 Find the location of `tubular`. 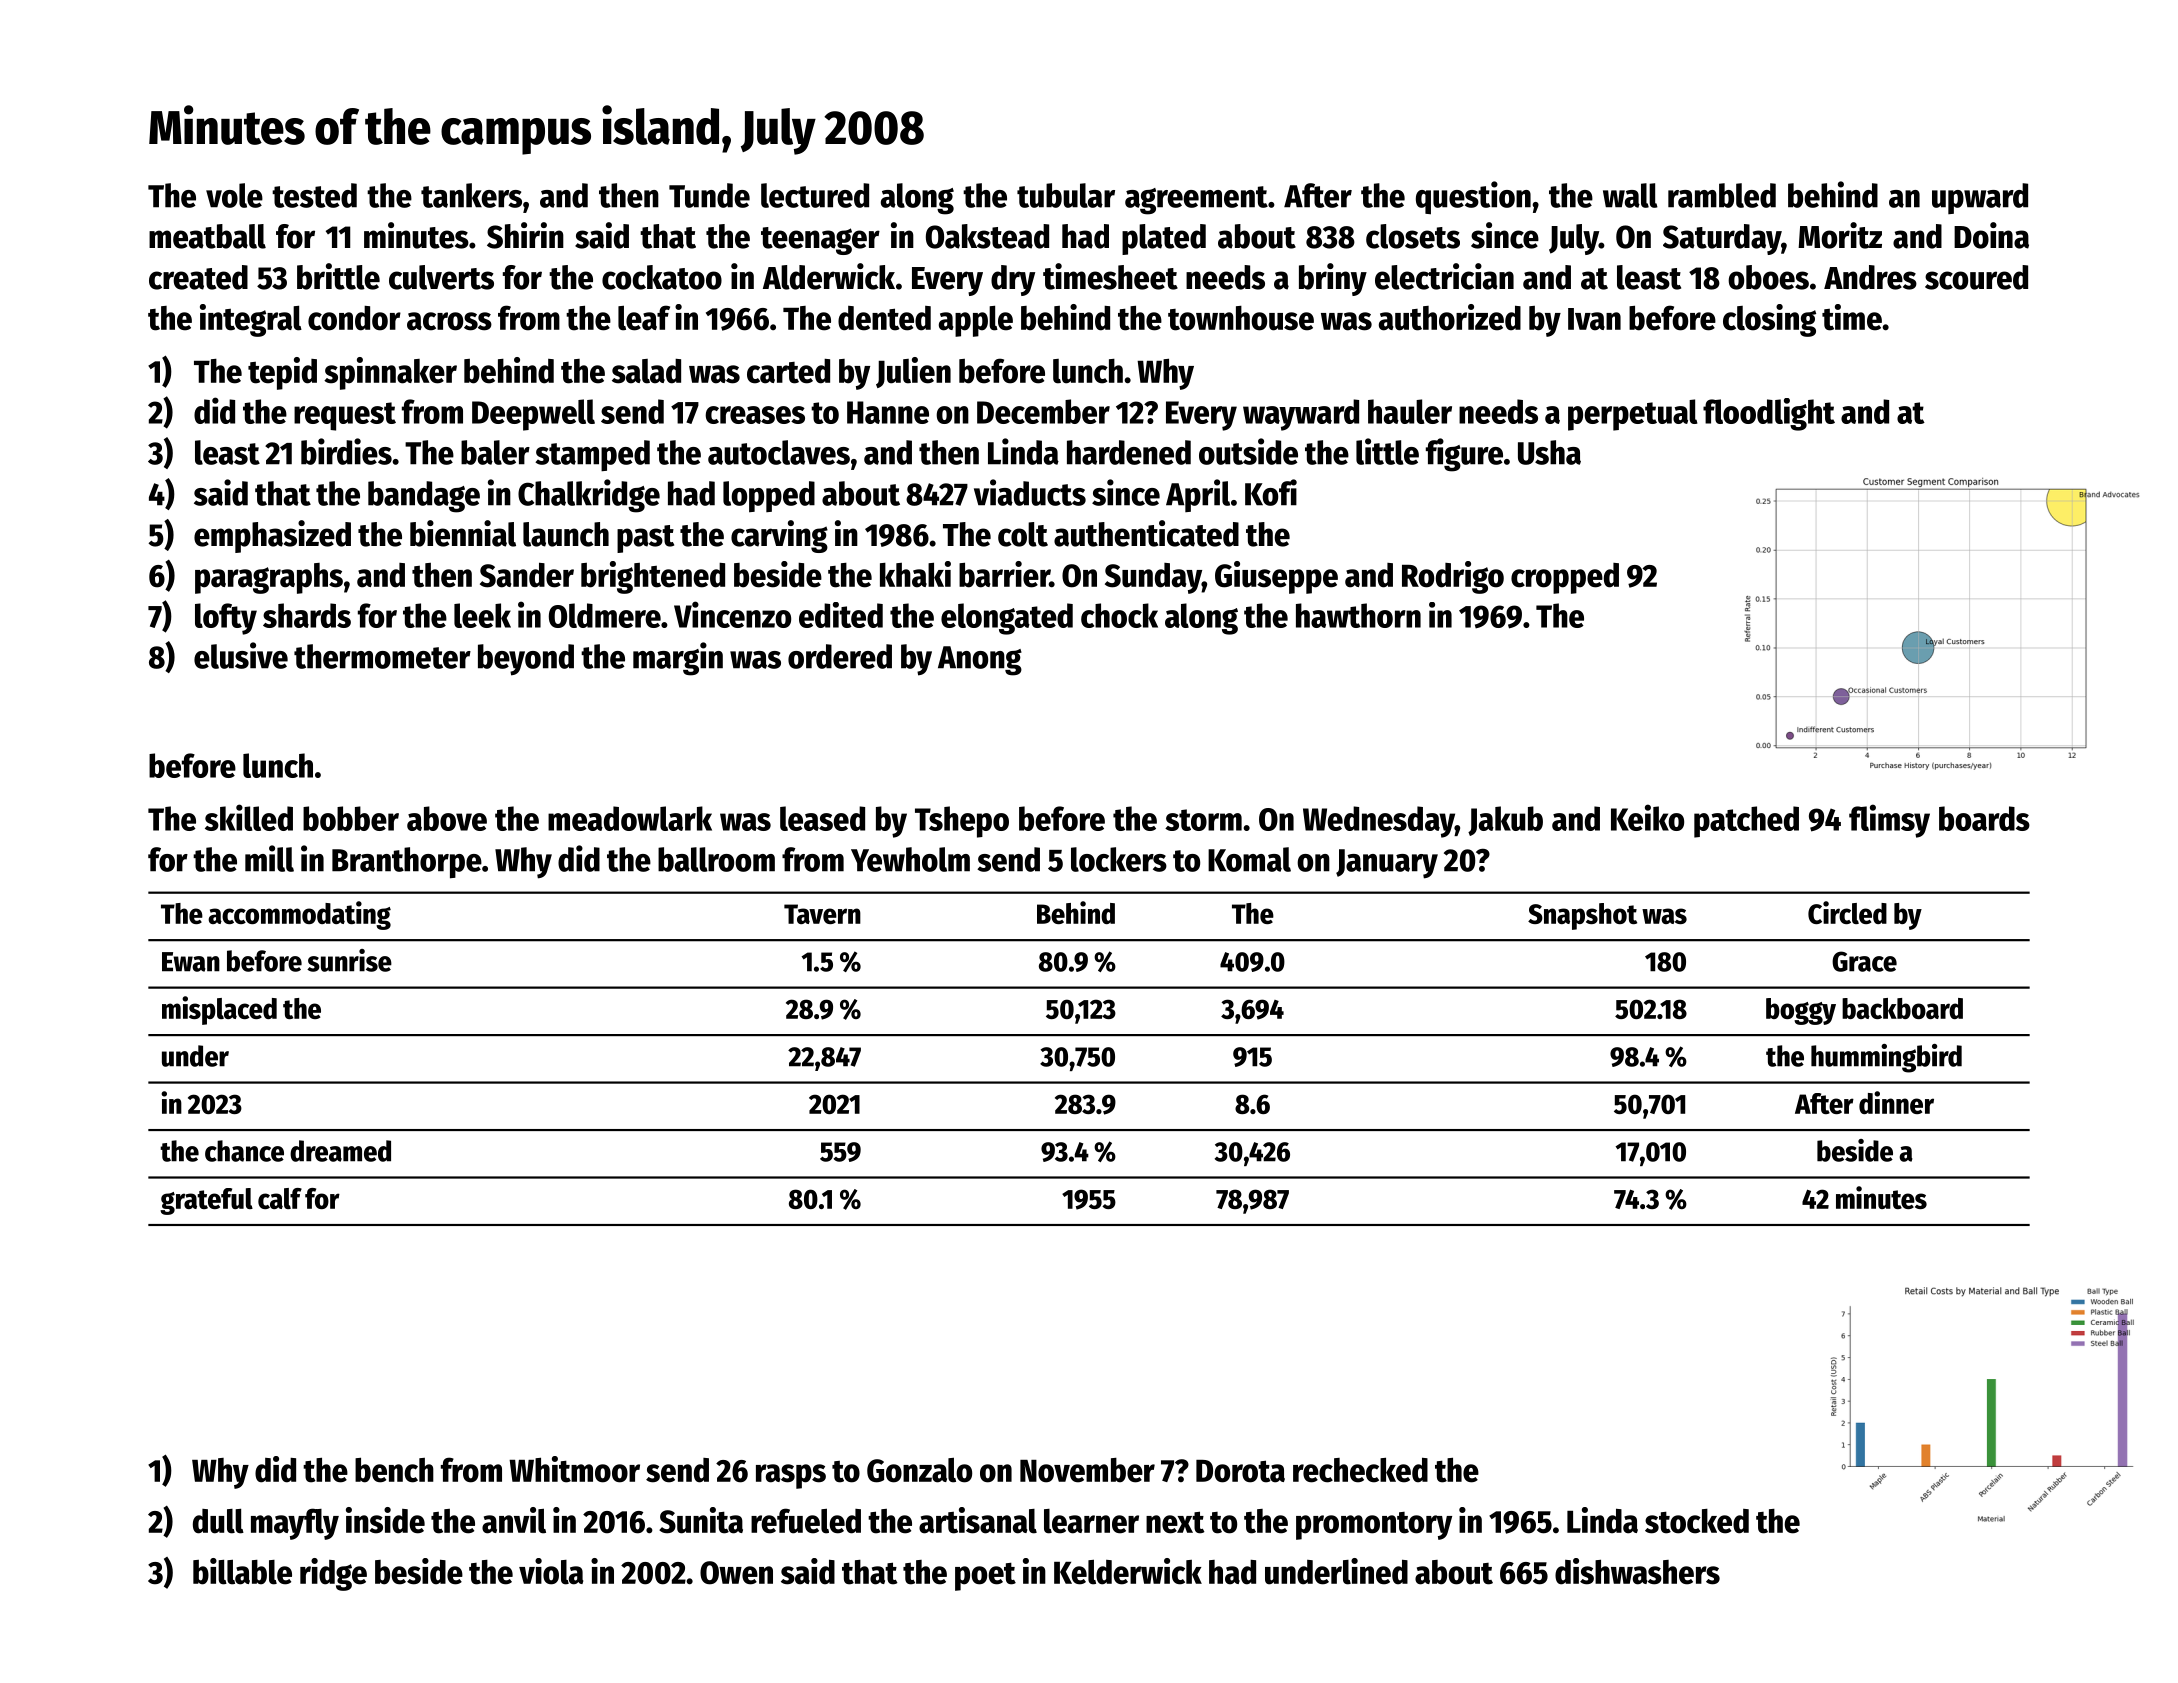

tubular is located at coordinates (1066, 195).
